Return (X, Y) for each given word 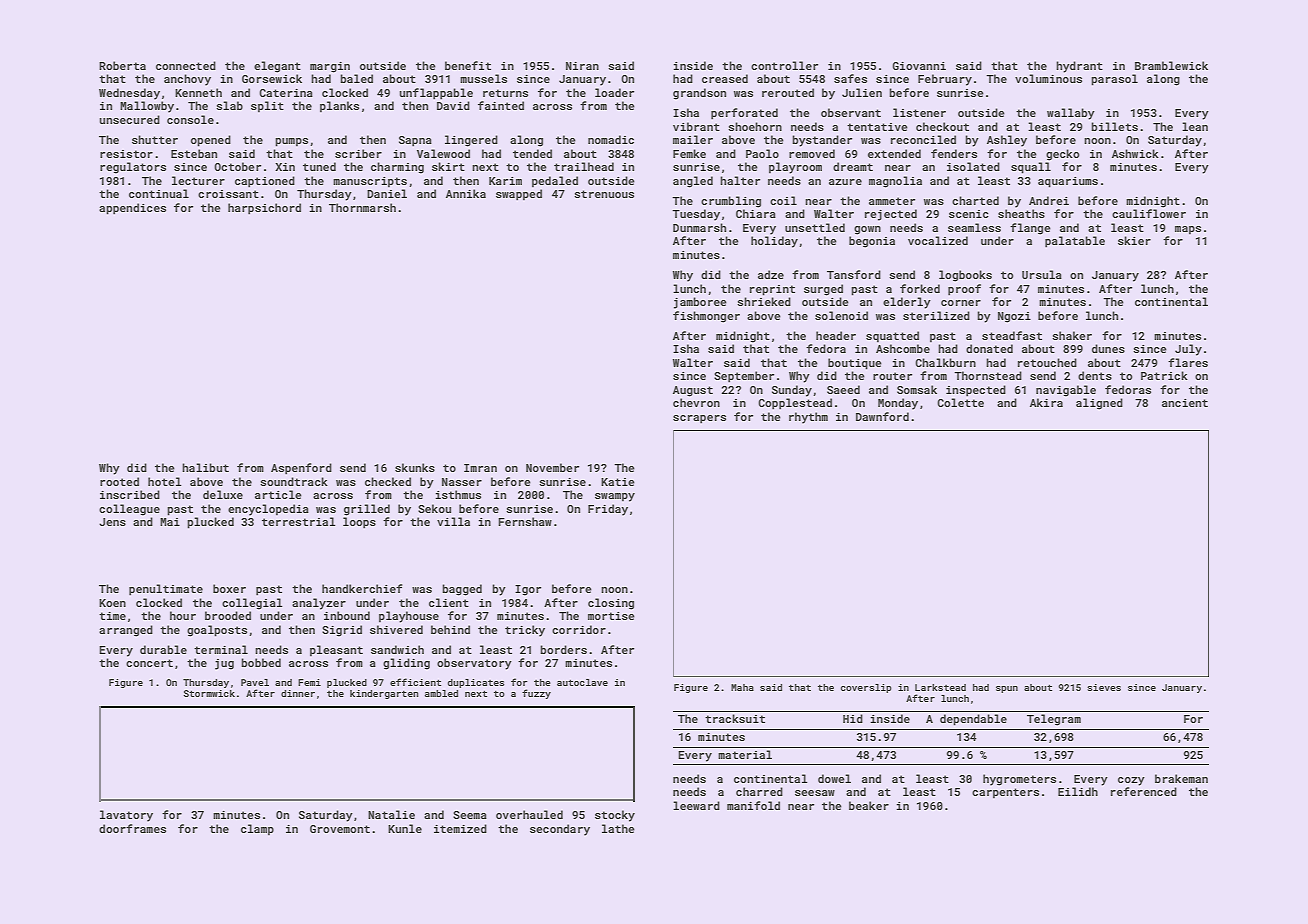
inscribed (130, 494)
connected (186, 65)
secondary (560, 830)
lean (1195, 126)
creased (725, 78)
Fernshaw (525, 521)
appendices (132, 209)
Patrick (1164, 375)
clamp (257, 830)
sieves (1104, 687)
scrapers (699, 419)
